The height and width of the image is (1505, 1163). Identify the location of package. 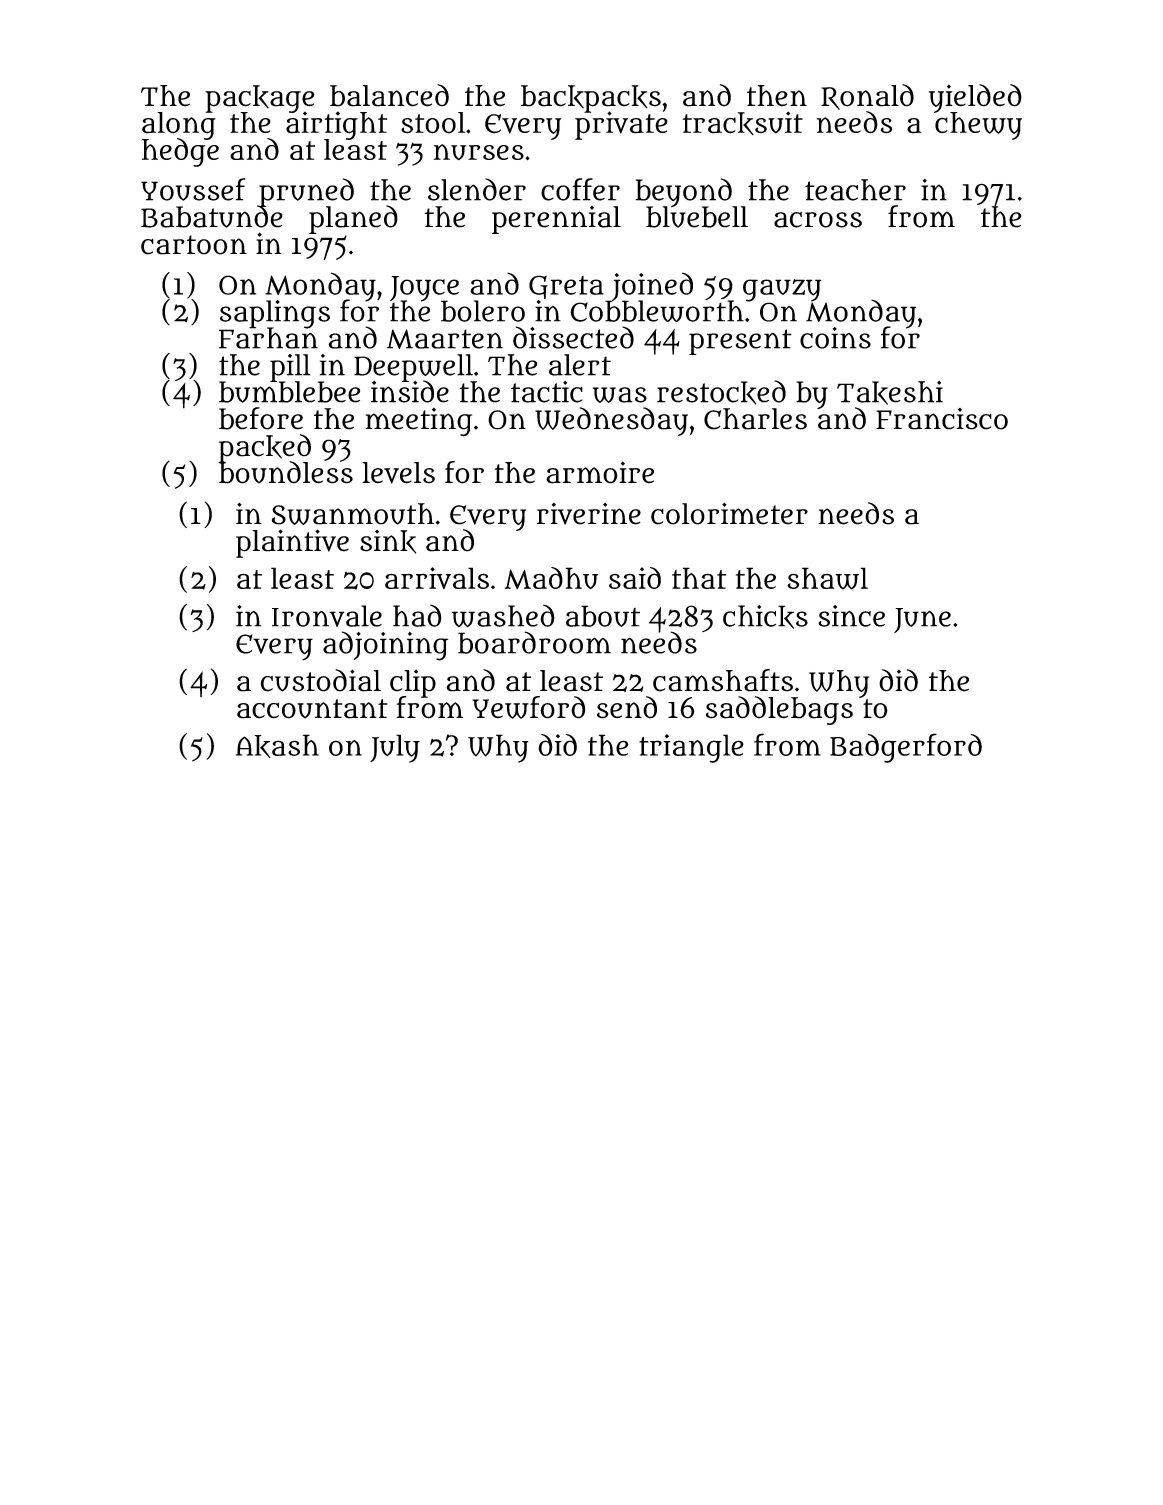
(260, 98).
